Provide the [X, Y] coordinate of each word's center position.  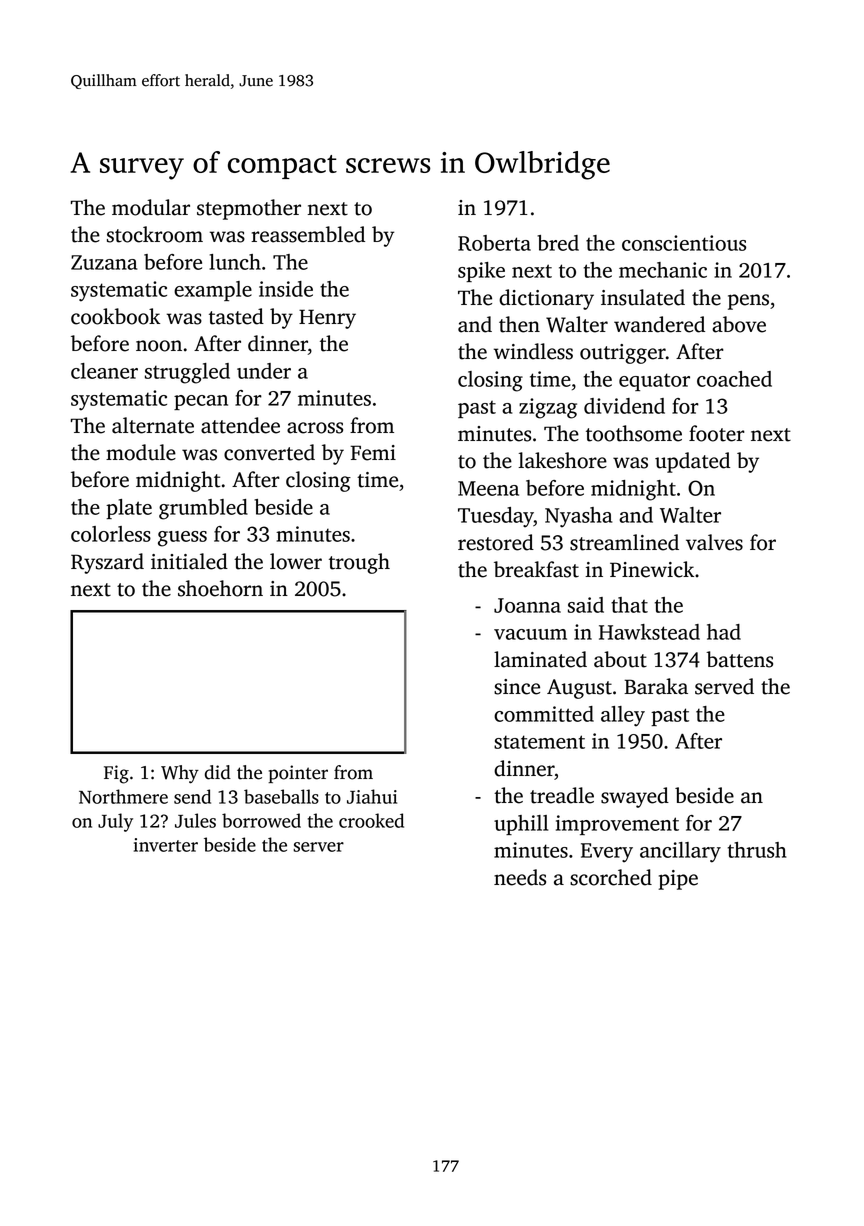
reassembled [308, 234]
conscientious [684, 243]
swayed [635, 797]
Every [607, 853]
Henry [327, 319]
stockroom [155, 234]
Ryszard [107, 563]
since [517, 687]
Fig [116, 774]
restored [496, 542]
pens [748, 302]
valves [714, 542]
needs [520, 877]
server [318, 847]
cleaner [104, 371]
